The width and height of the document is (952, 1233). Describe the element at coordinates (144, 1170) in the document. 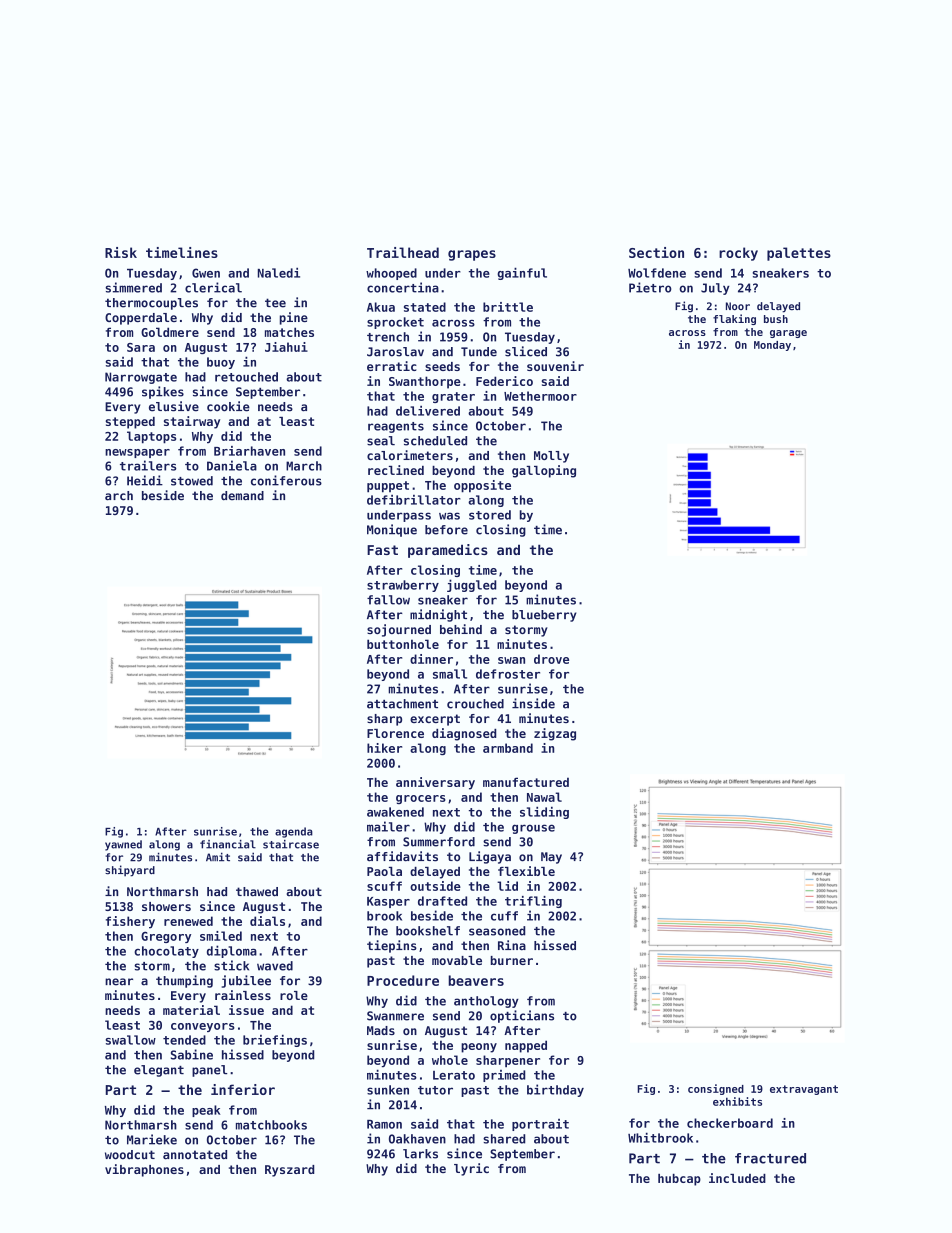

I see `vibraphones` at that location.
